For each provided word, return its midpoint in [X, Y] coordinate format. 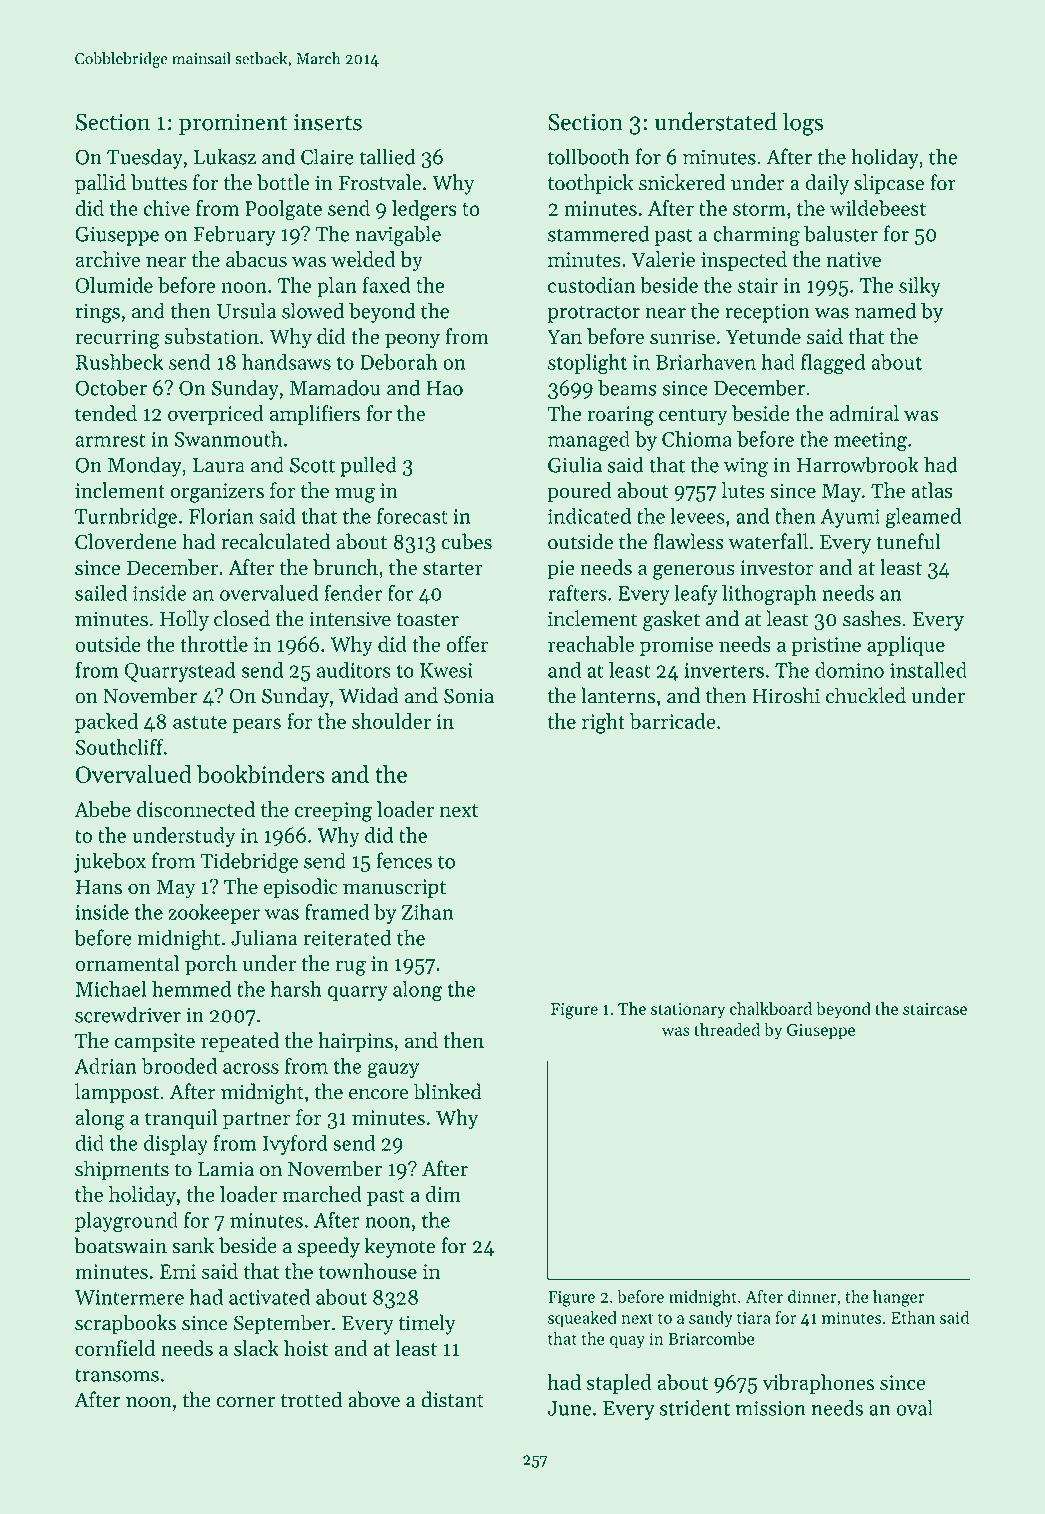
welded [363, 259]
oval [915, 1407]
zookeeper [214, 914]
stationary [688, 1011]
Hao [444, 388]
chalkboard [771, 1008]
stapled [619, 1384]
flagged [833, 364]
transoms [117, 1375]
